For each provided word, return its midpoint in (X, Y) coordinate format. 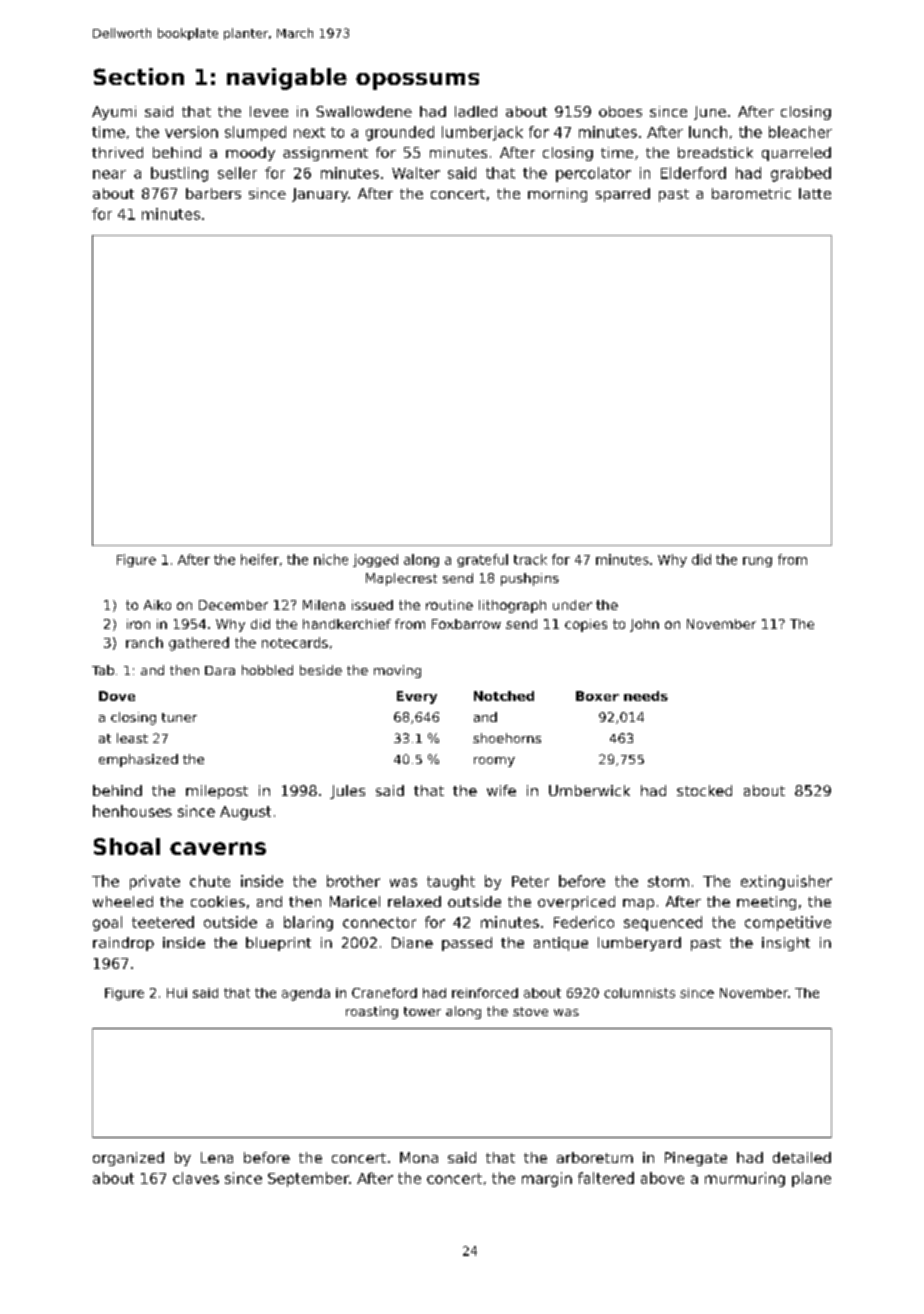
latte (815, 193)
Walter (416, 173)
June (710, 113)
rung (757, 562)
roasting (372, 1012)
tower (422, 1011)
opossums (417, 81)
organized (128, 1159)
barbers (213, 193)
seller (237, 173)
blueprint (278, 944)
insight (786, 944)
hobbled (267, 670)
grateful (482, 560)
